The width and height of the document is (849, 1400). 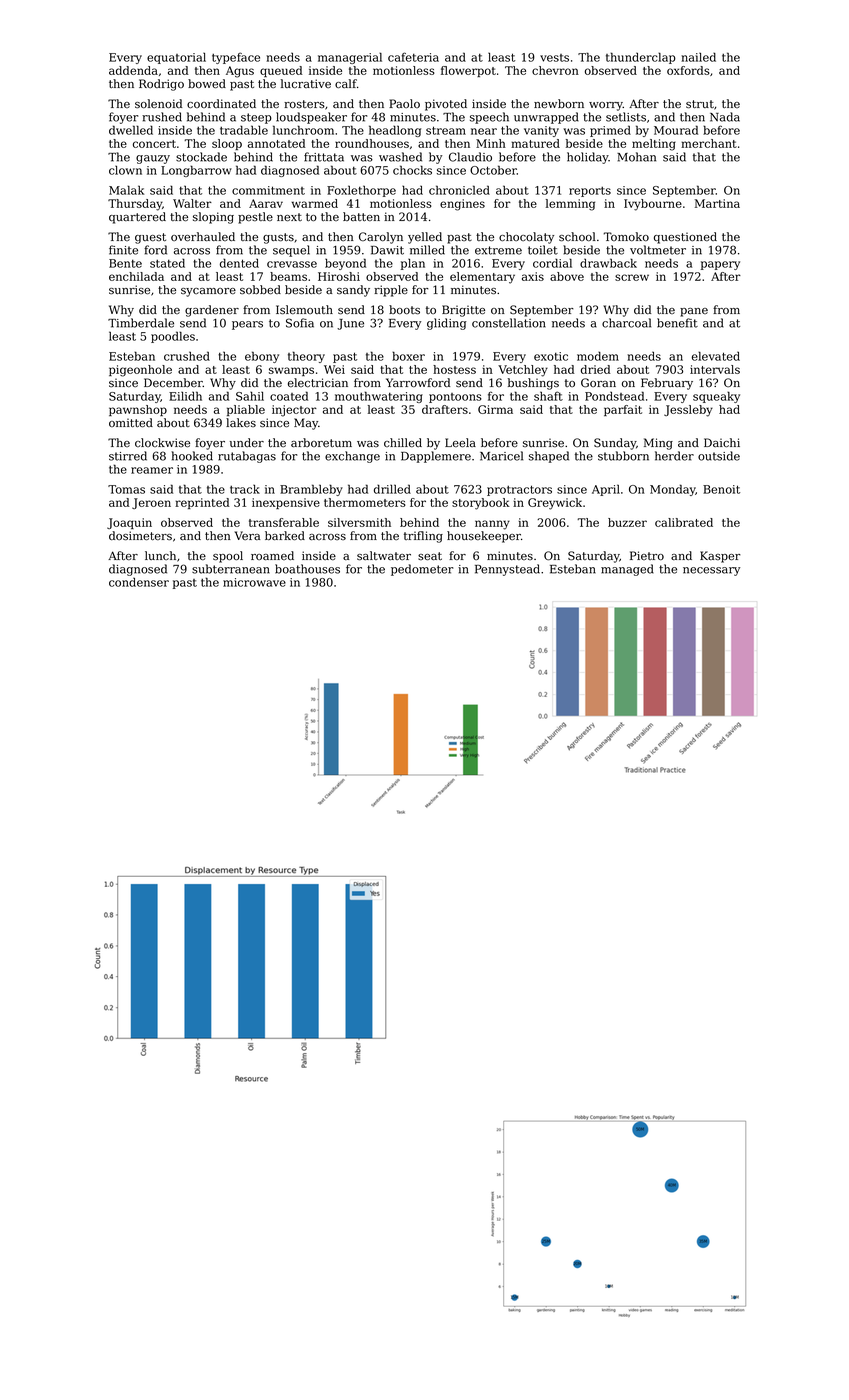 What do you see at coordinates (345, 264) in the document?
I see `beyond` at bounding box center [345, 264].
